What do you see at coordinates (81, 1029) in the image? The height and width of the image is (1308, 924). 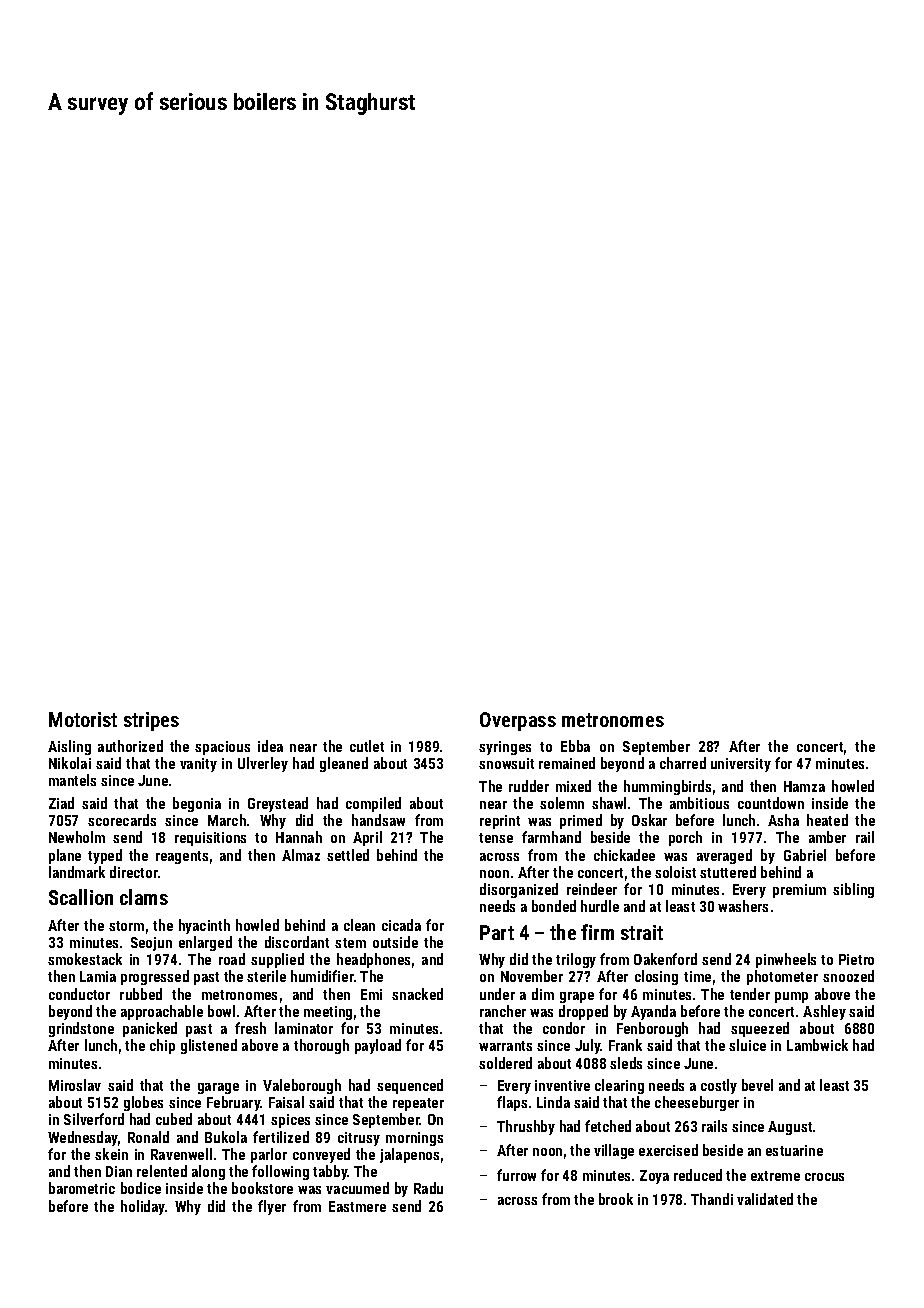 I see `grindstone` at bounding box center [81, 1029].
